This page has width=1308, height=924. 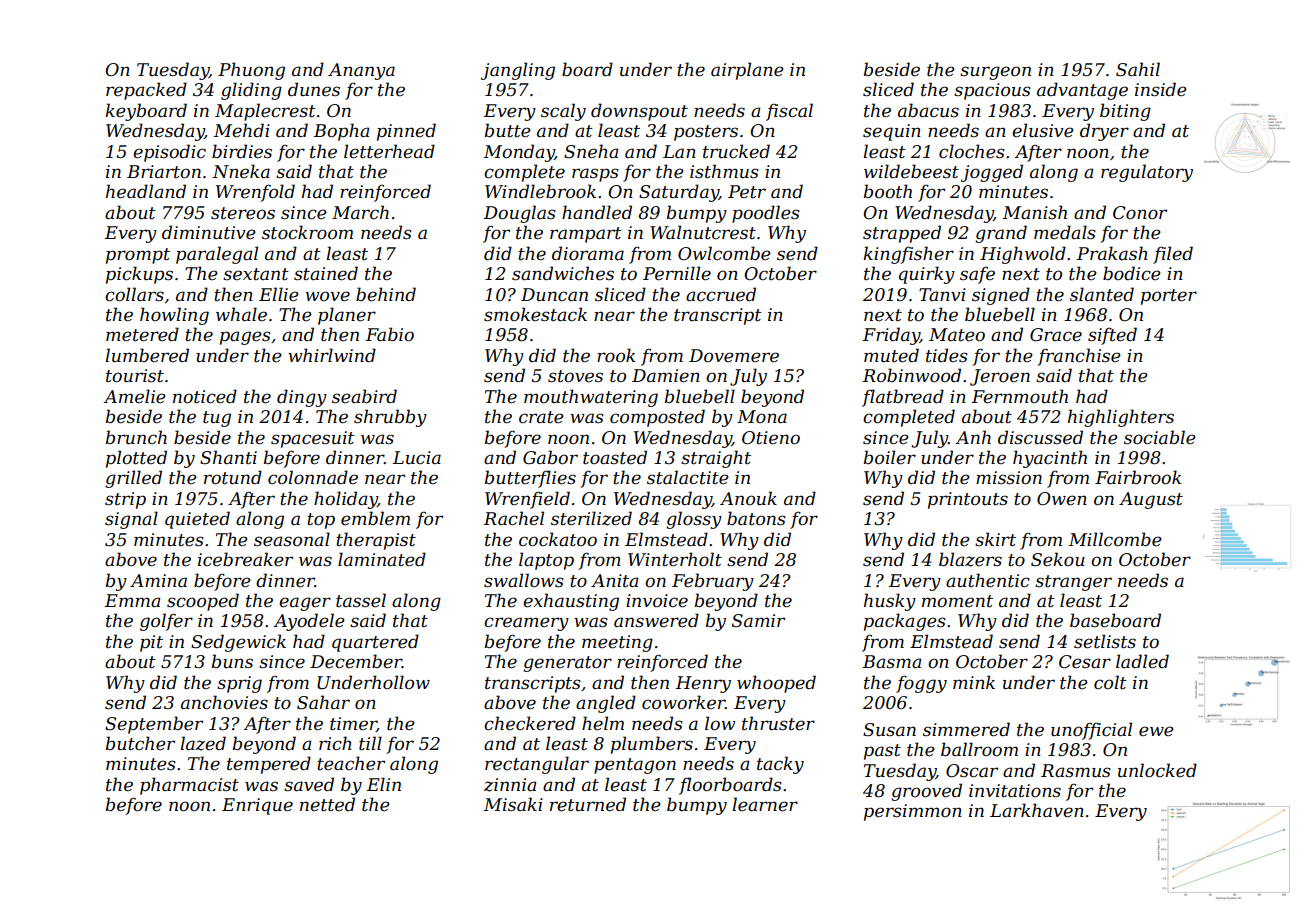 What do you see at coordinates (257, 806) in the page?
I see `Enrique` at bounding box center [257, 806].
